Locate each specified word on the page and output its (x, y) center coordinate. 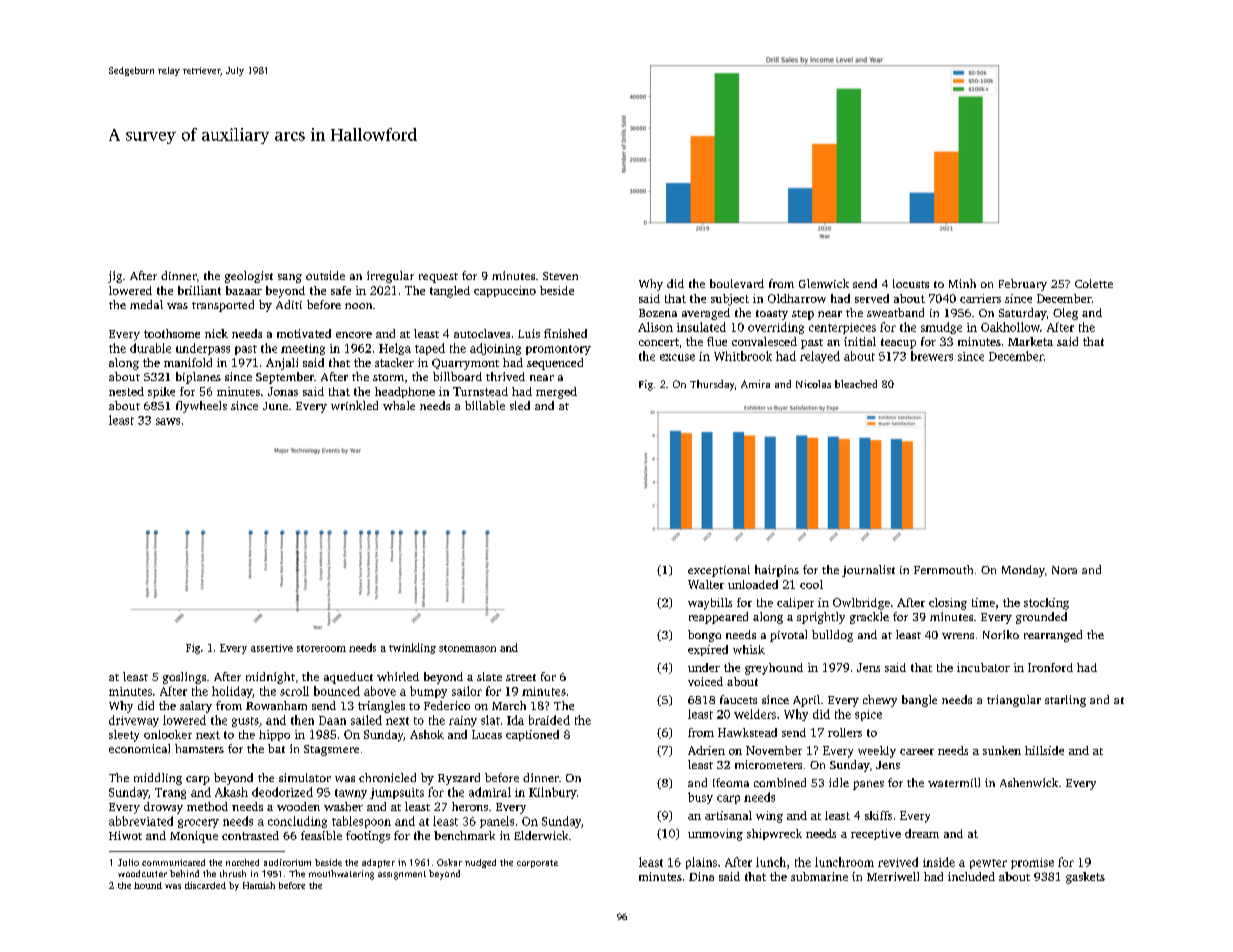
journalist (868, 571)
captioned (532, 735)
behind (184, 873)
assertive (272, 648)
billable (485, 405)
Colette (1094, 283)
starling (1065, 701)
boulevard (737, 283)
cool (811, 584)
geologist (249, 277)
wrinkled (354, 405)
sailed (366, 720)
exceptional (719, 571)
